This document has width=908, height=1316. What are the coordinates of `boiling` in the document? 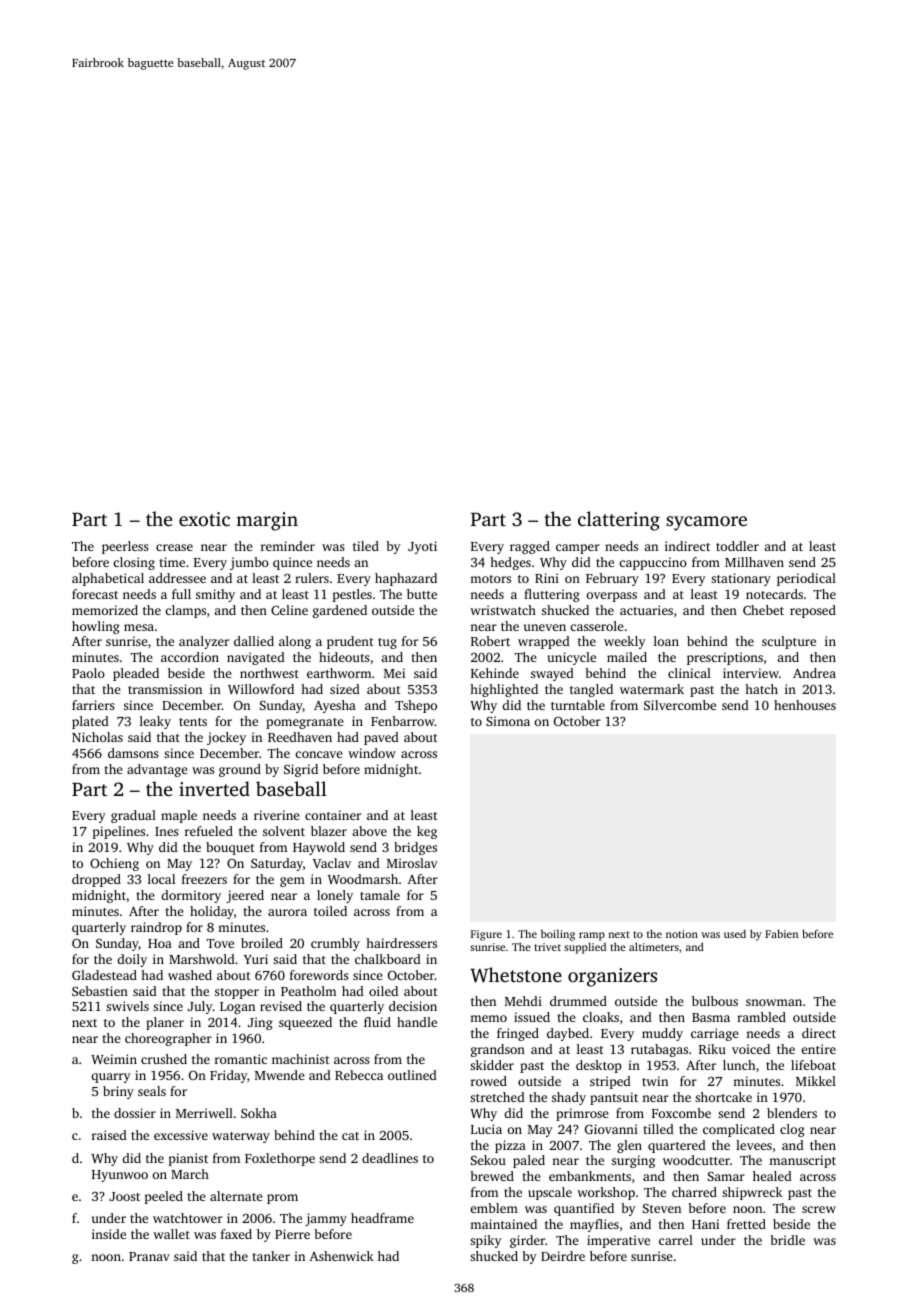 It's located at (558, 935).
